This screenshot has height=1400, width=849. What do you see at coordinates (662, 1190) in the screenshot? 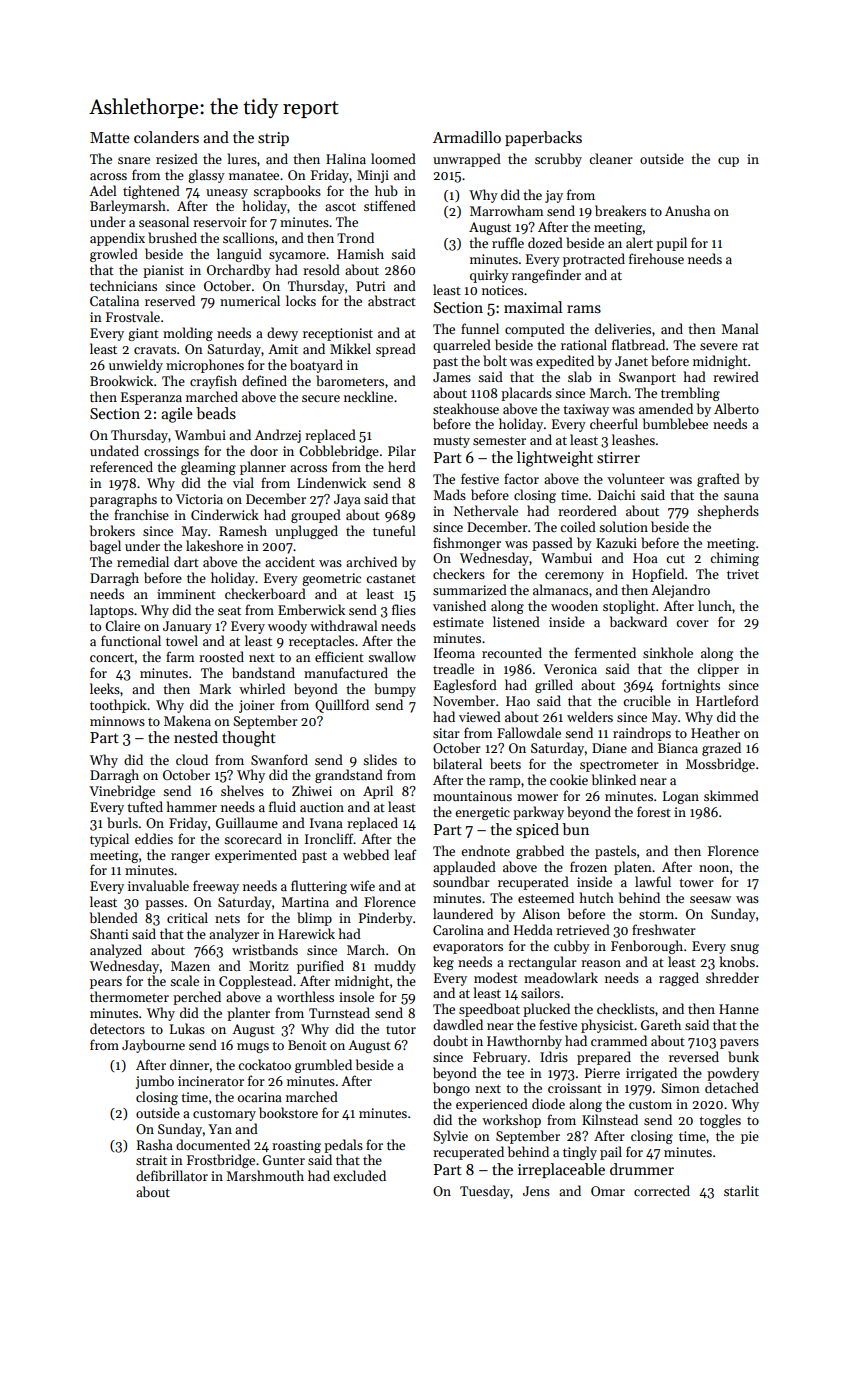
I see `corrected` at bounding box center [662, 1190].
